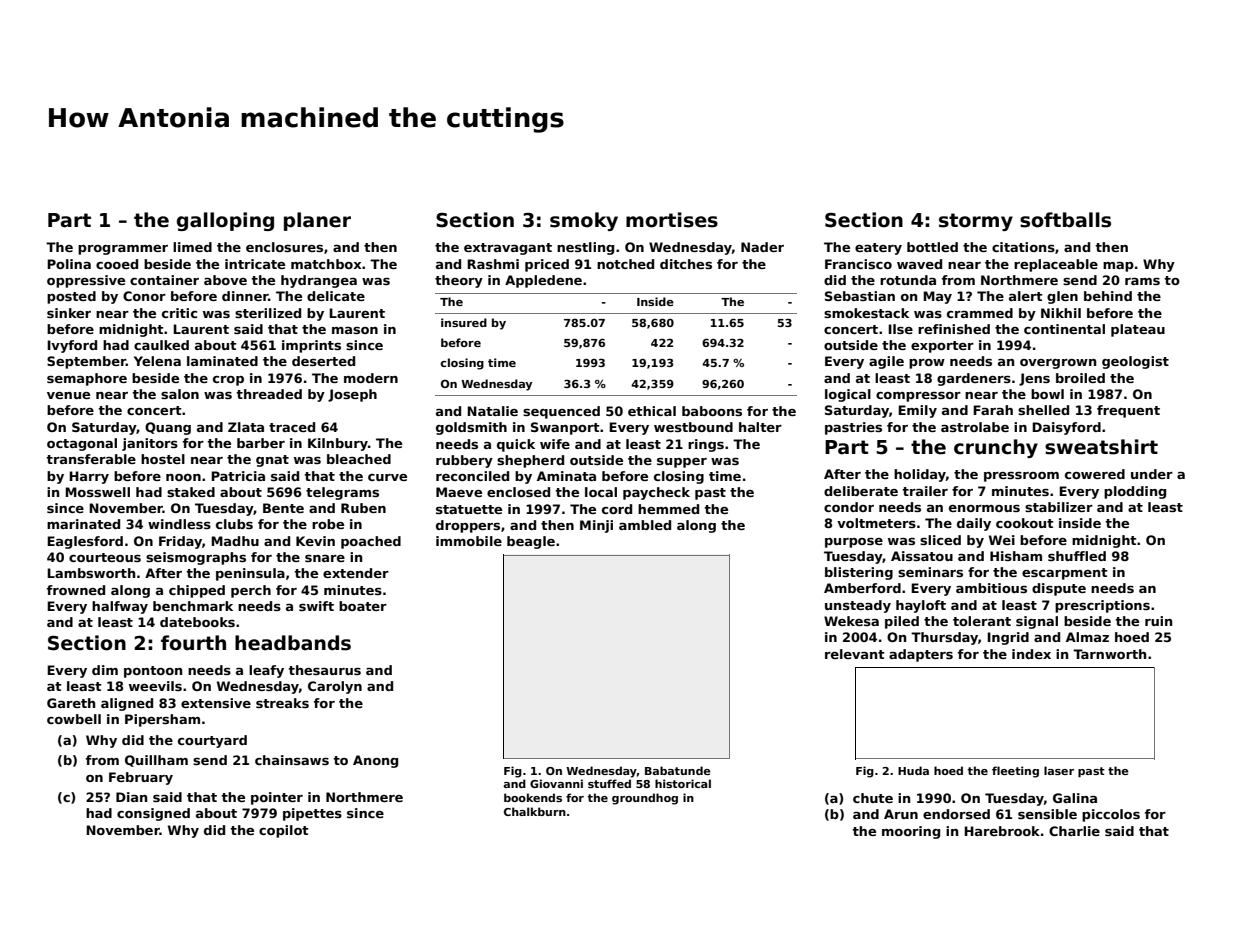 Image resolution: width=1233 pixels, height=952 pixels. Describe the element at coordinates (861, 491) in the image. I see `deliberate` at that location.
